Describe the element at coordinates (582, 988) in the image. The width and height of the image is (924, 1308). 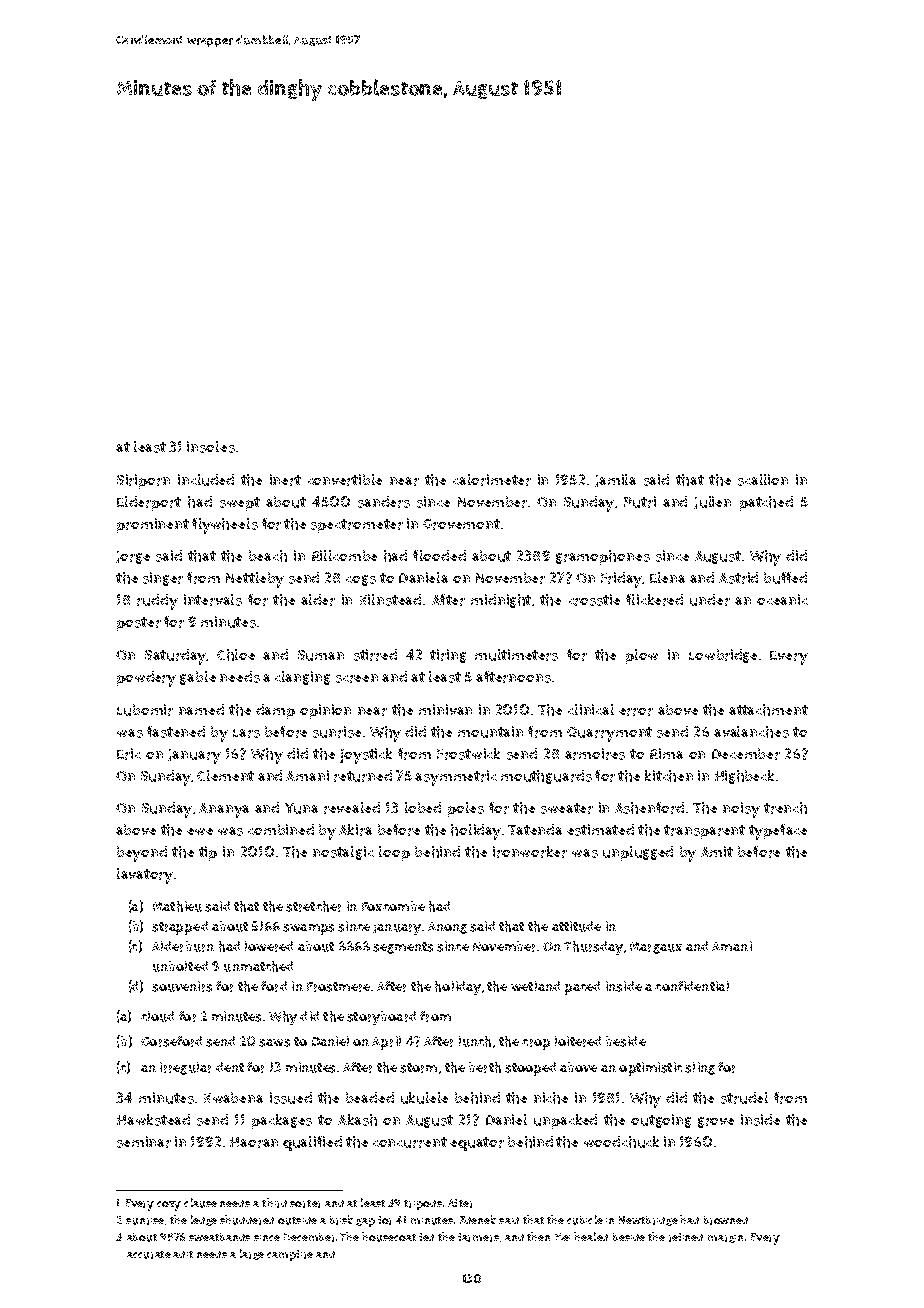
I see `paced` at that location.
